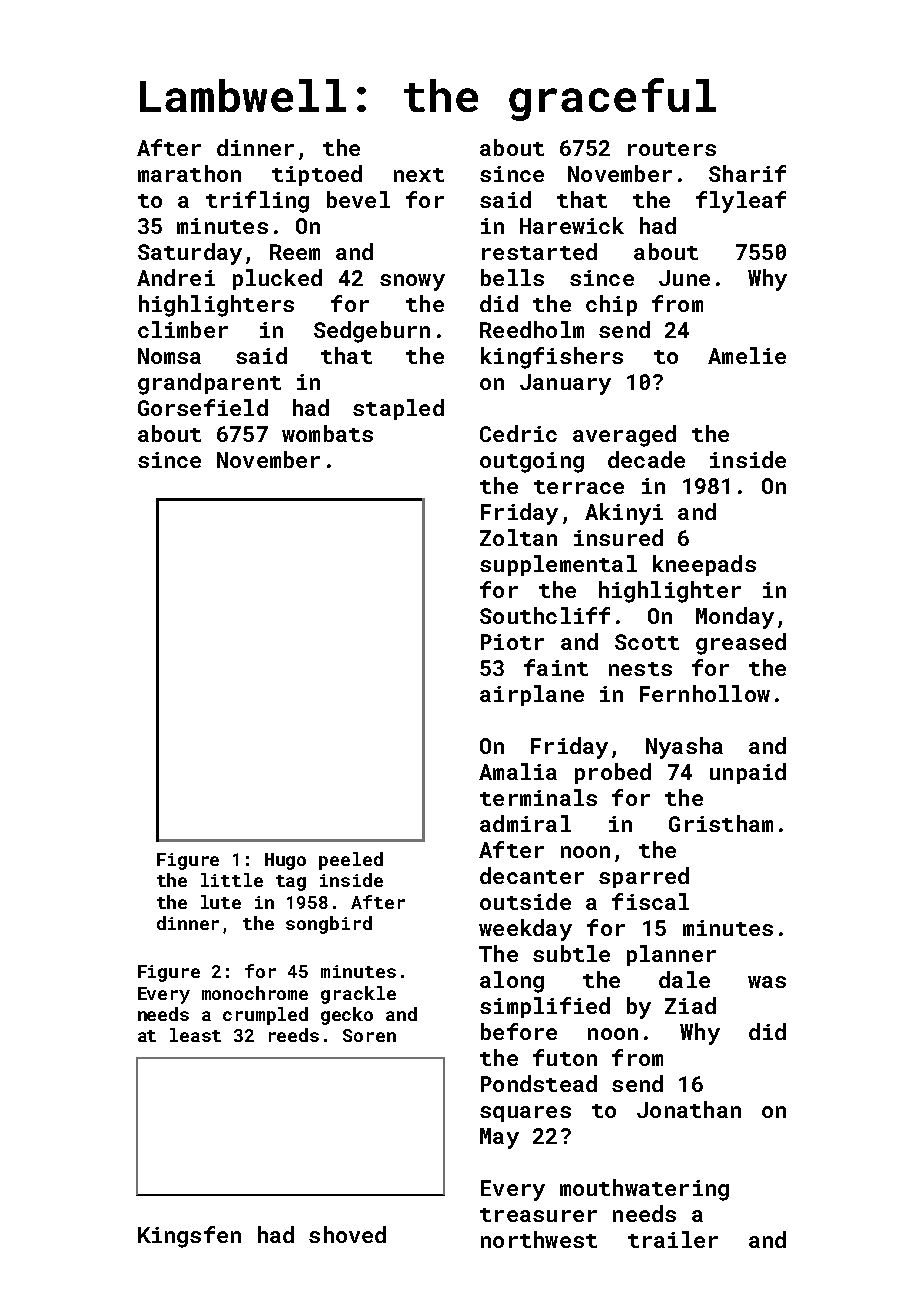 Image resolution: width=924 pixels, height=1311 pixels. I want to click on unpaid, so click(748, 773).
